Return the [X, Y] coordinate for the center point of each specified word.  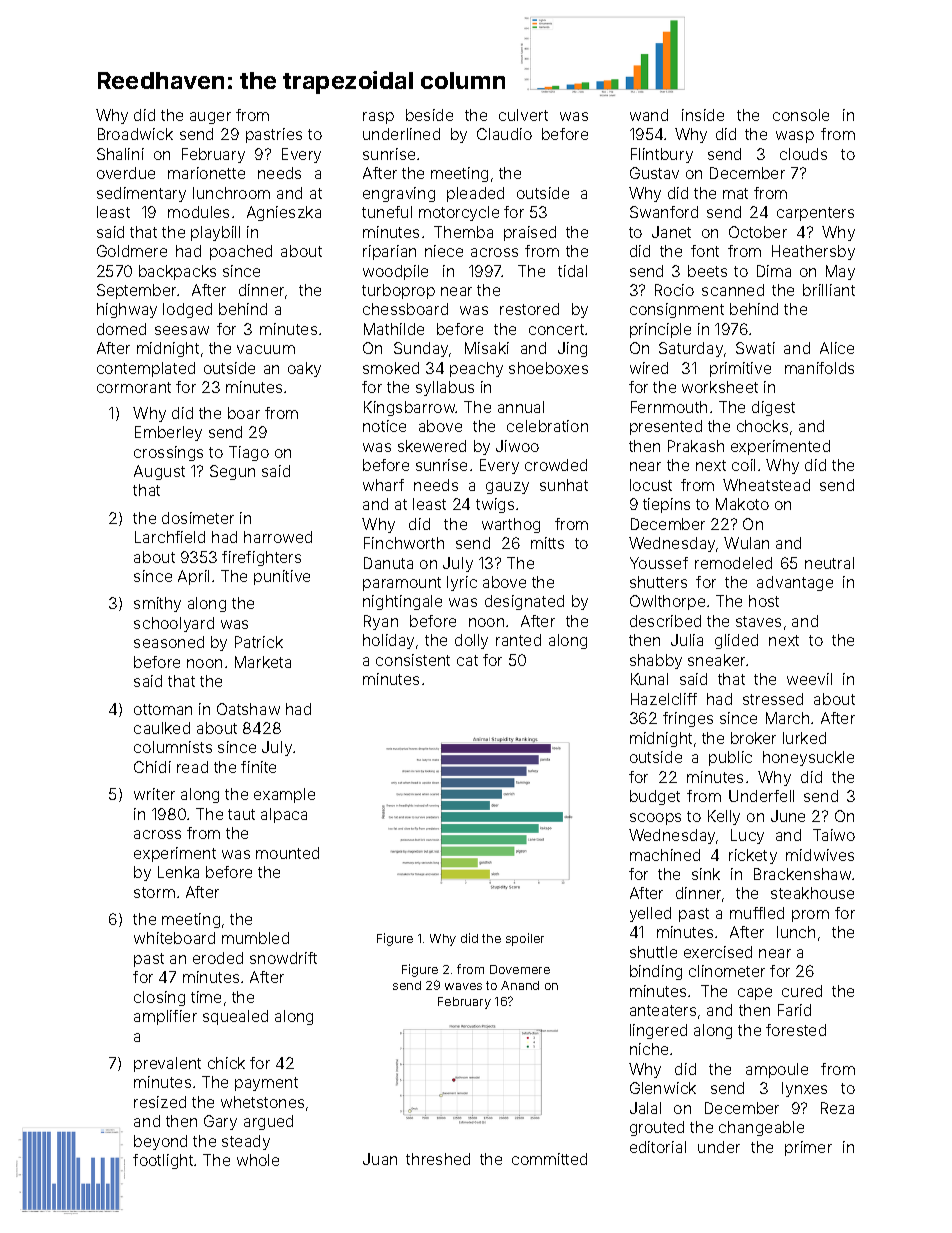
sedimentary [141, 194]
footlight [163, 1161]
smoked [391, 368]
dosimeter [198, 518]
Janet [671, 232]
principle [660, 330]
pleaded [475, 194]
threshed [438, 1159]
